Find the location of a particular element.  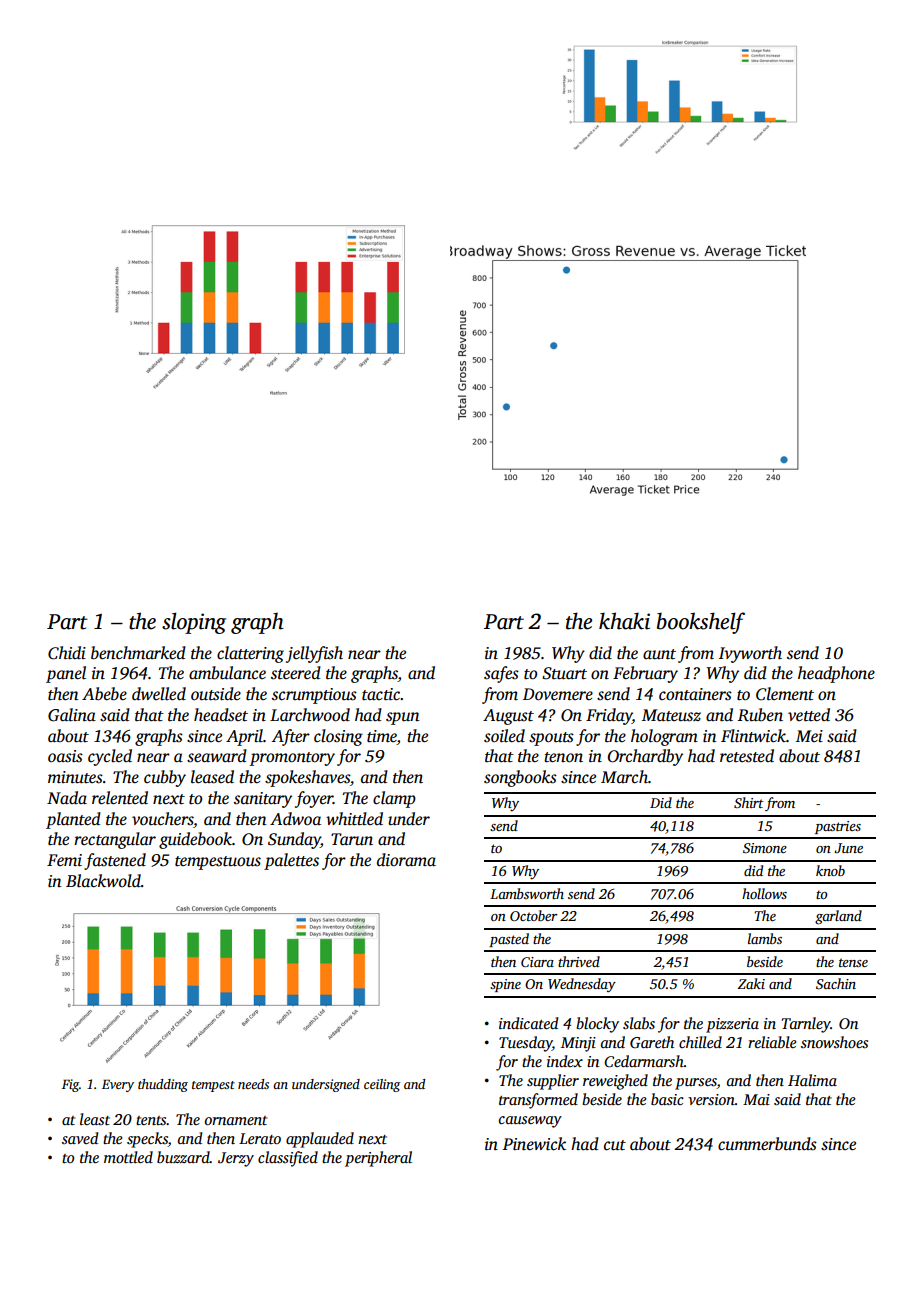

Blackwold is located at coordinates (103, 881).
